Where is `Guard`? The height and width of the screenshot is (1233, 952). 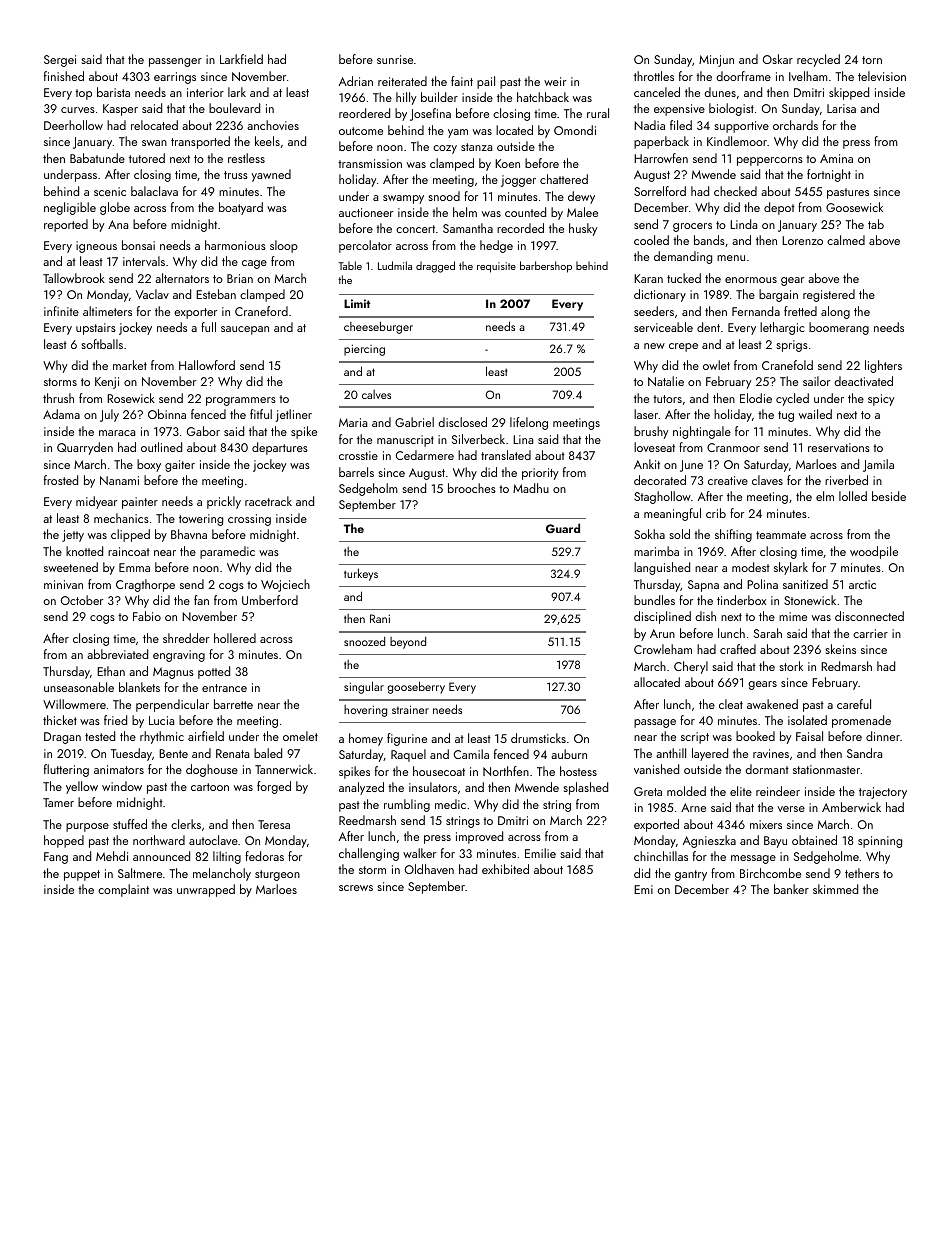 Guard is located at coordinates (563, 528).
